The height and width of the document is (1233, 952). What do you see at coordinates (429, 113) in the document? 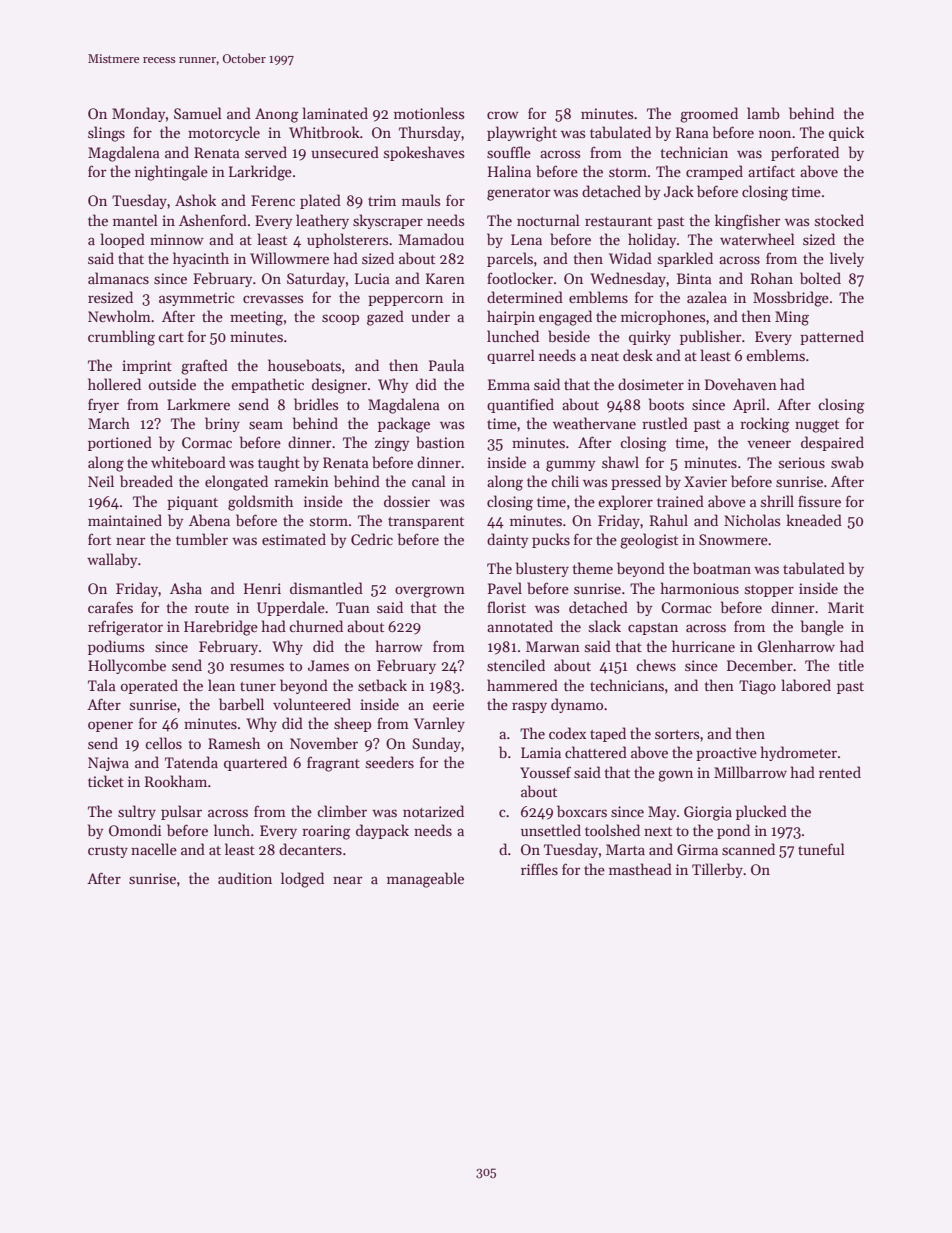
I see `motionless` at bounding box center [429, 113].
